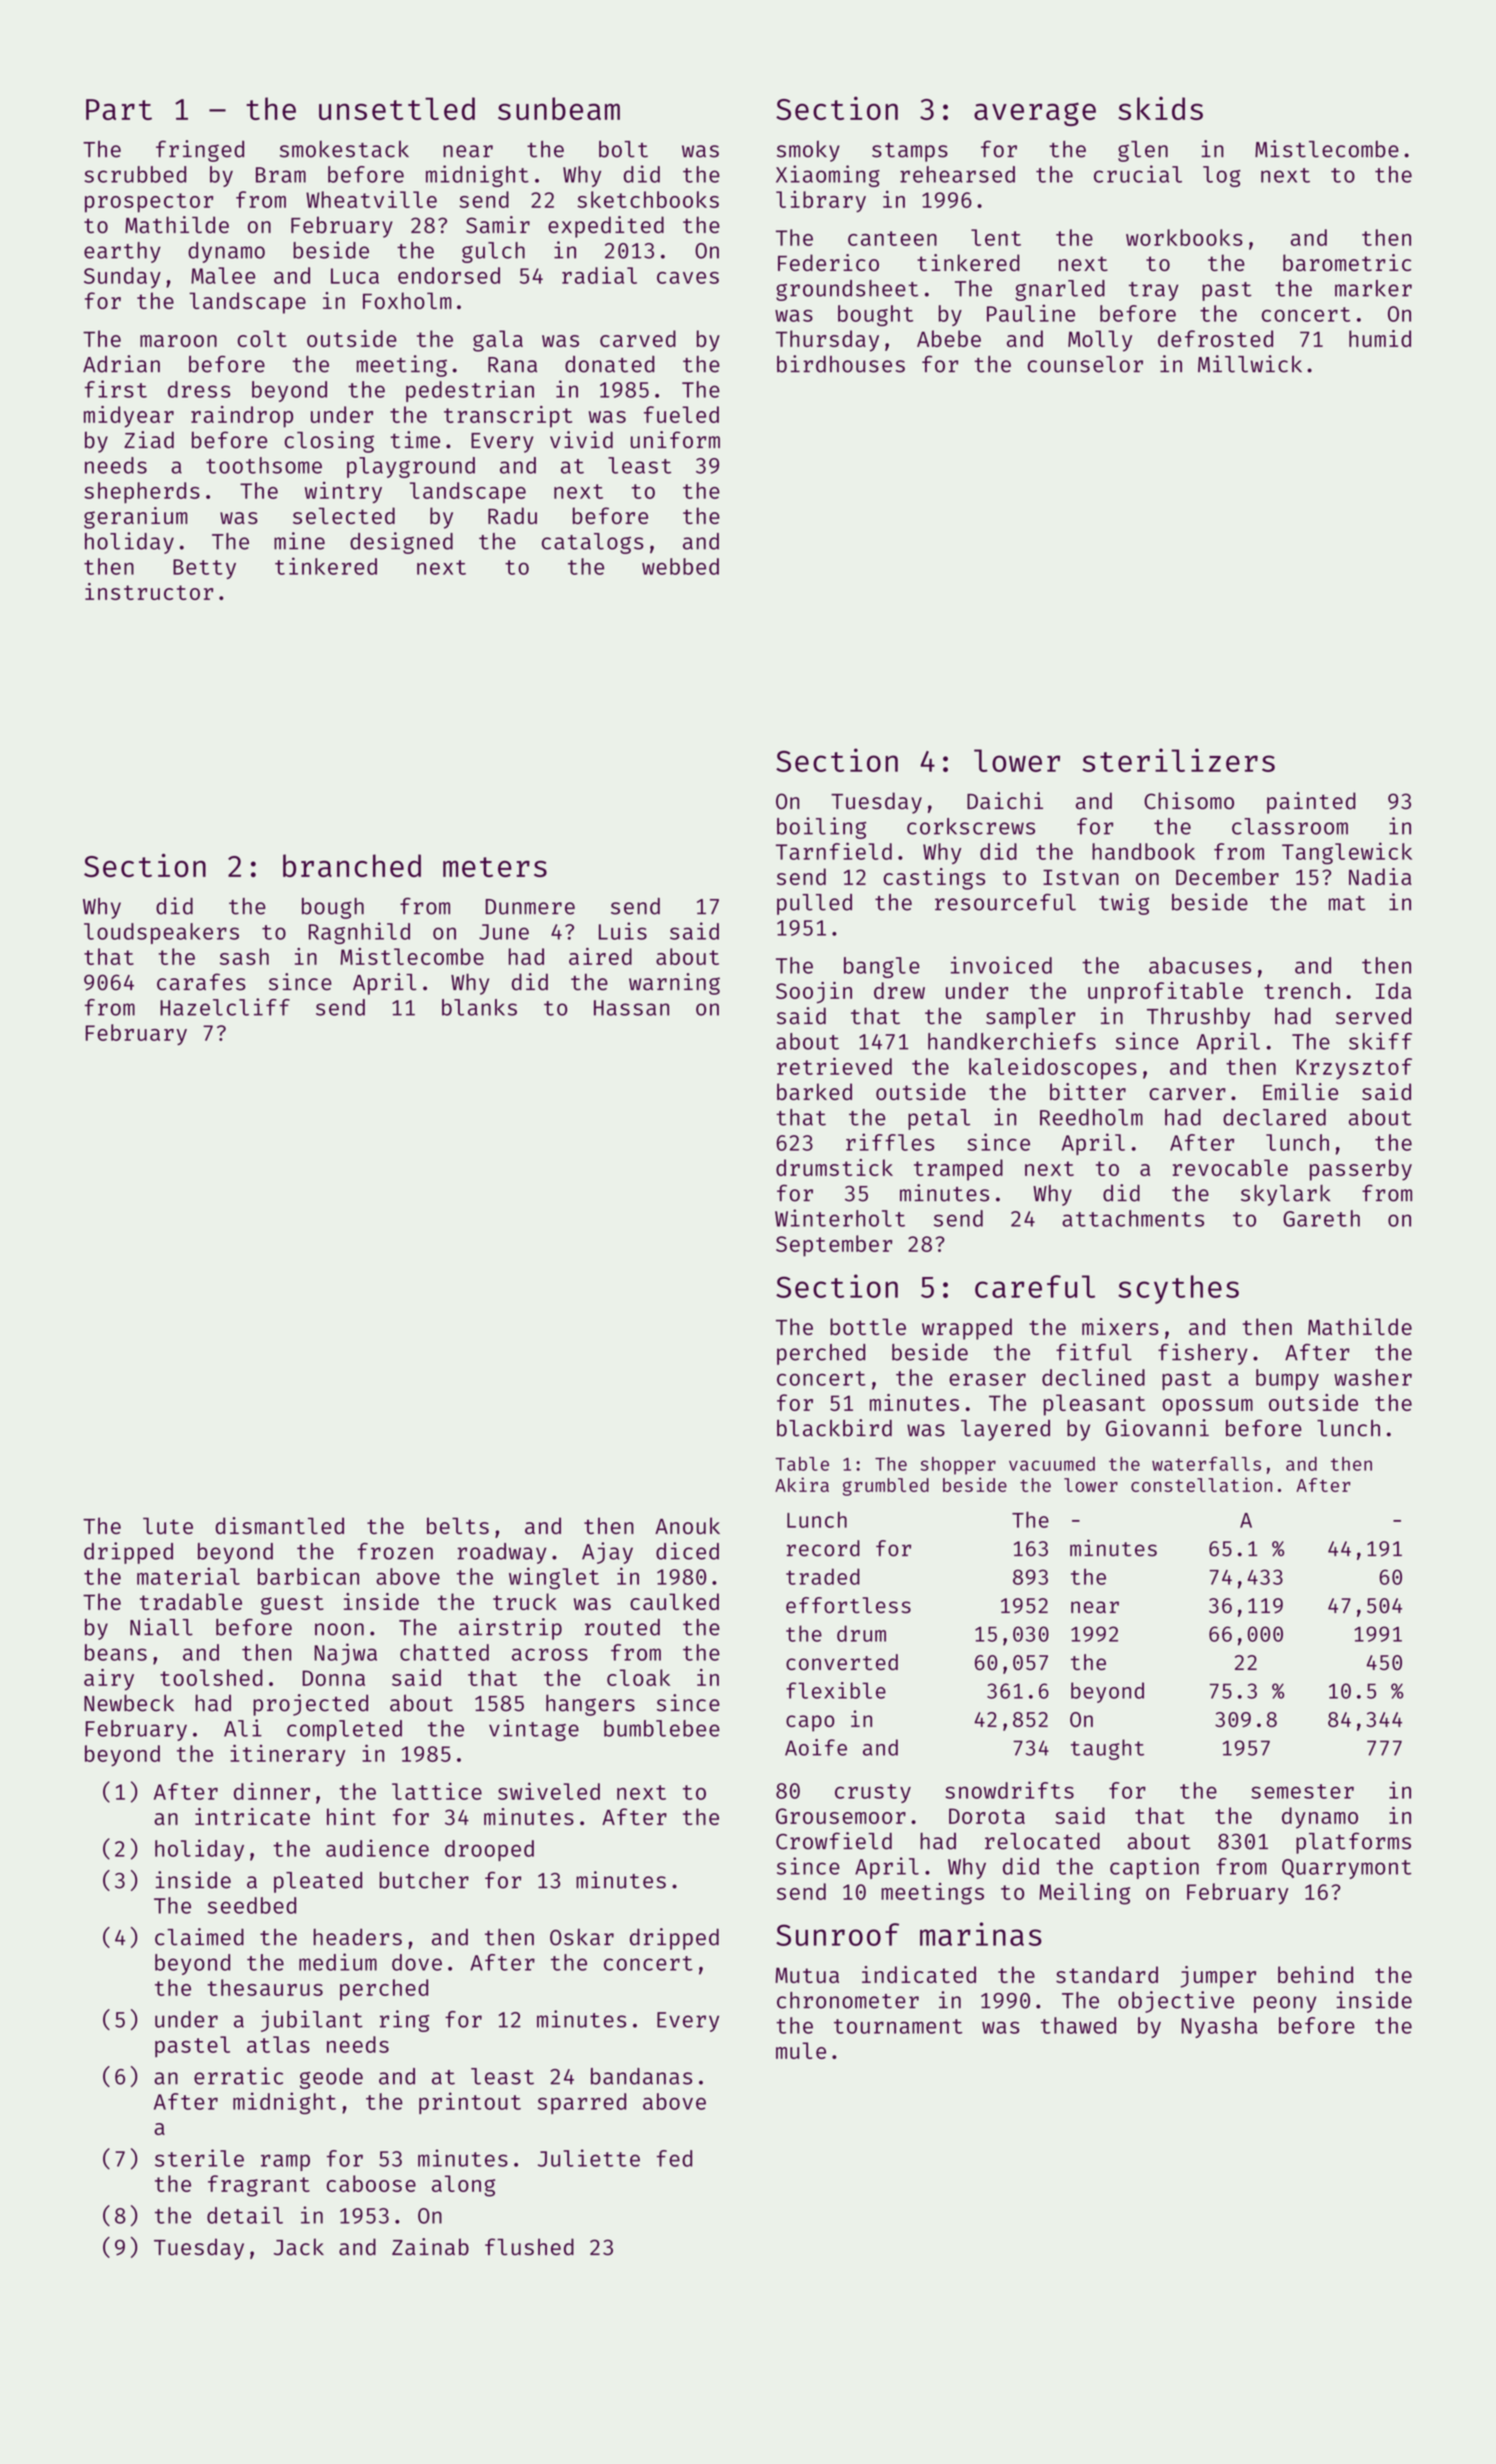 Image resolution: width=1496 pixels, height=2464 pixels. Describe the element at coordinates (244, 956) in the screenshot. I see `sash` at that location.
